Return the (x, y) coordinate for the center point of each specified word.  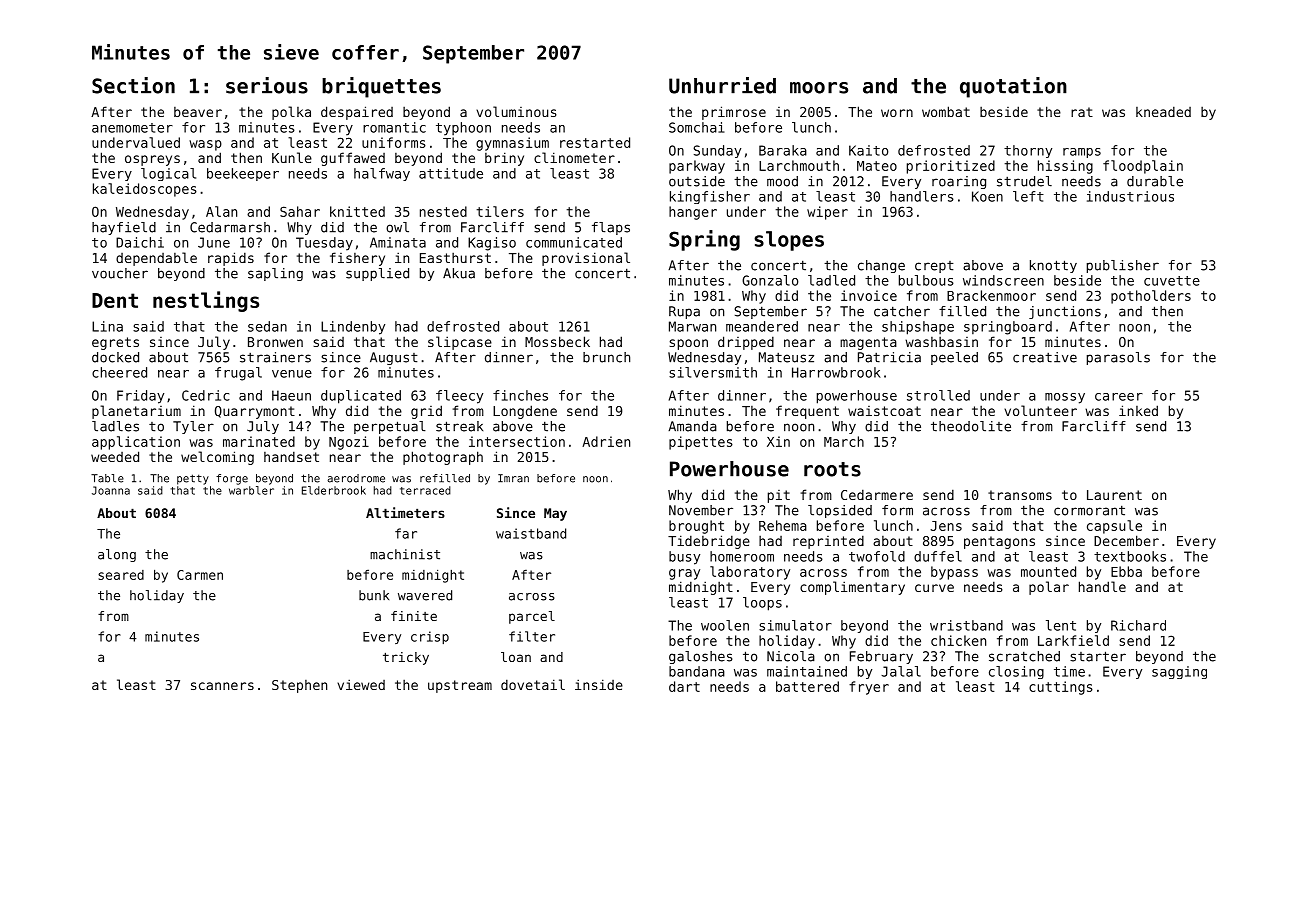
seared (121, 575)
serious (267, 85)
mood (782, 181)
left (1028, 196)
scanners (222, 686)
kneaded (1163, 111)
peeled (954, 358)
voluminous (516, 111)
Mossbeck (557, 341)
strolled (938, 395)
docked (115, 357)
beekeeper (243, 174)
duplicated (361, 397)
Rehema (783, 525)
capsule (1114, 527)
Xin (778, 441)
